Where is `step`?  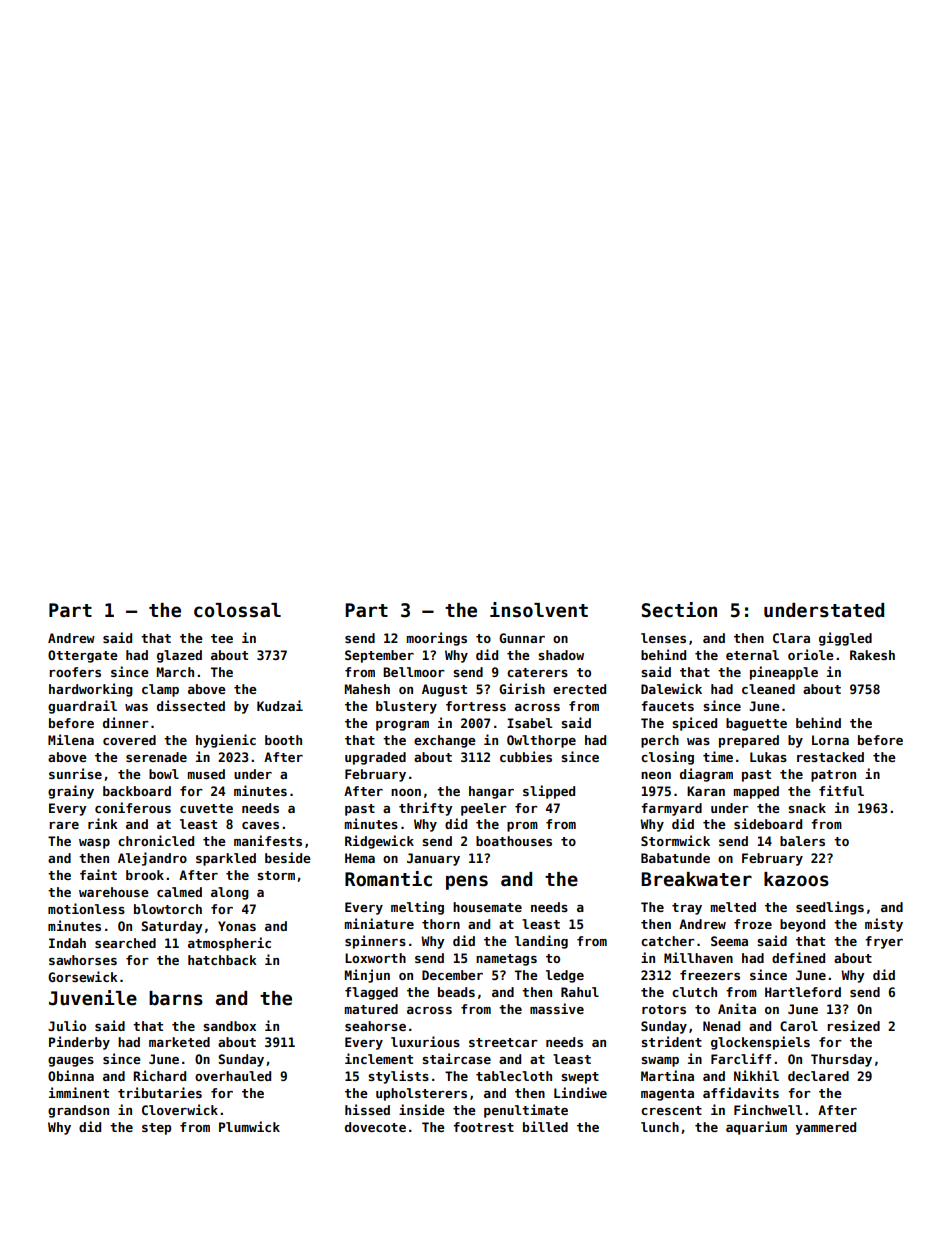 step is located at coordinates (156, 1129).
